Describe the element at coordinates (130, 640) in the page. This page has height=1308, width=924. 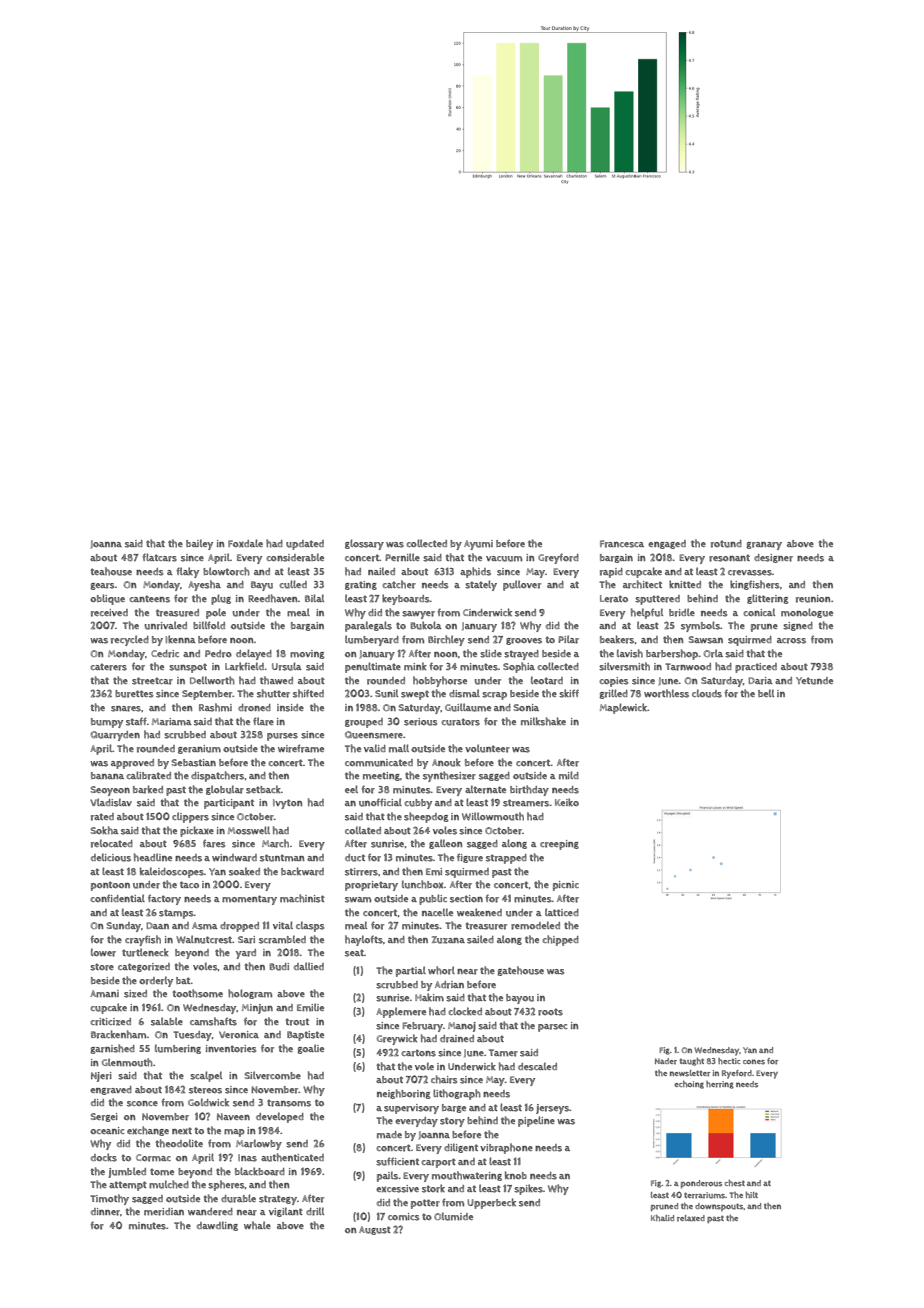
I see `recycled` at that location.
